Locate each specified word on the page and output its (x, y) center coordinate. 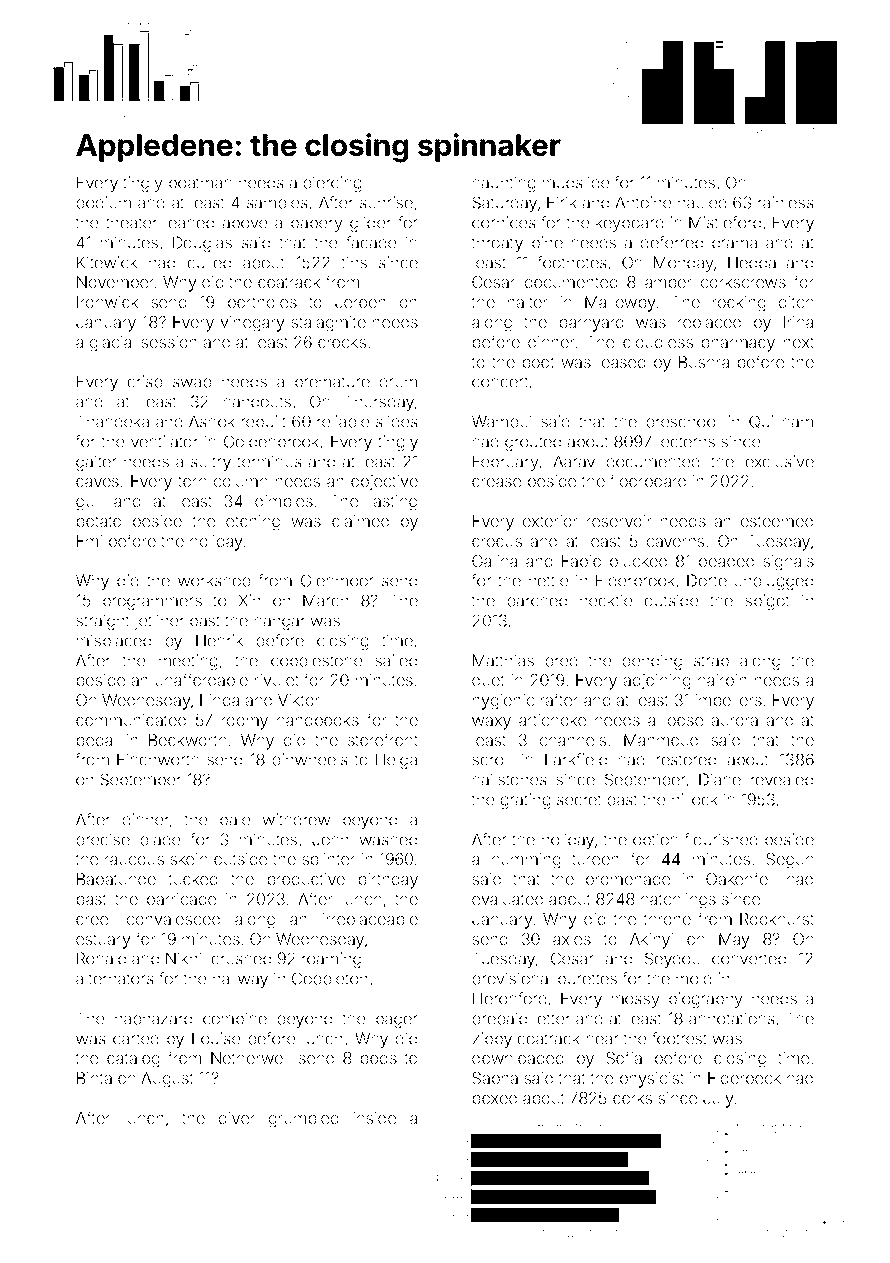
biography (706, 1000)
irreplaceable (370, 920)
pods (379, 1059)
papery (317, 225)
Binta (94, 1078)
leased (622, 362)
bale (235, 820)
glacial (112, 344)
